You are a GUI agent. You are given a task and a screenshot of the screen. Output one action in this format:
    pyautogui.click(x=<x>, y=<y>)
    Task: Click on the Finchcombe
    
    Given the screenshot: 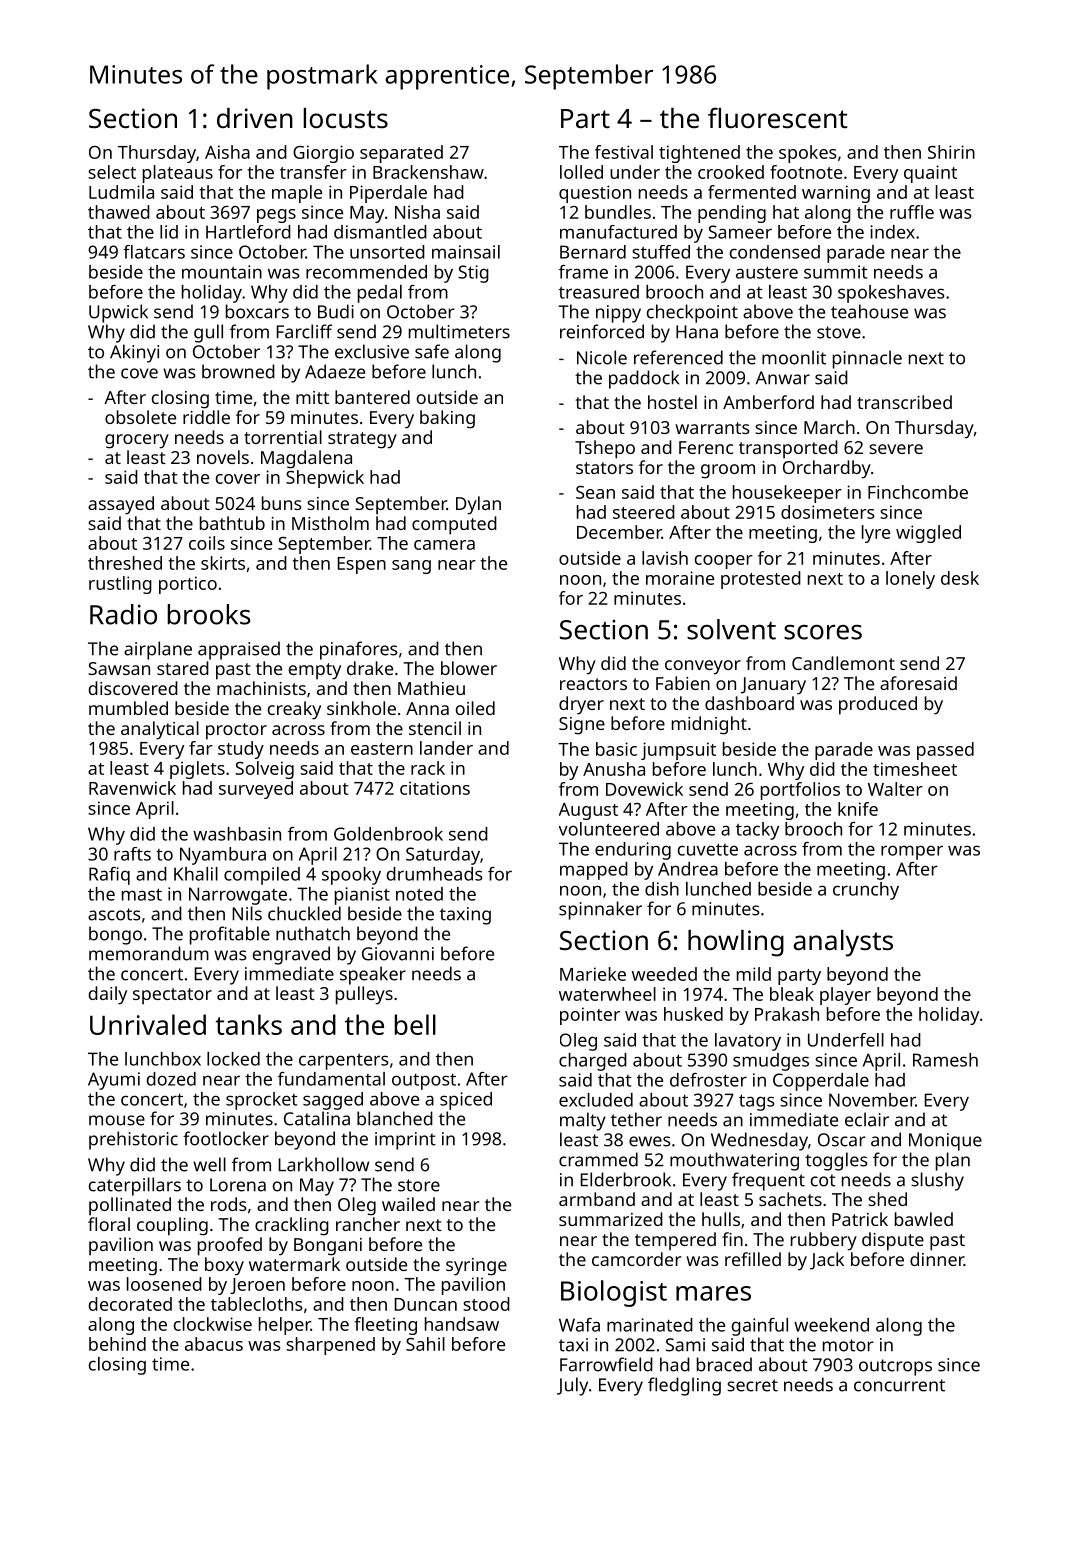 What is the action you would take?
    pyautogui.click(x=918, y=492)
